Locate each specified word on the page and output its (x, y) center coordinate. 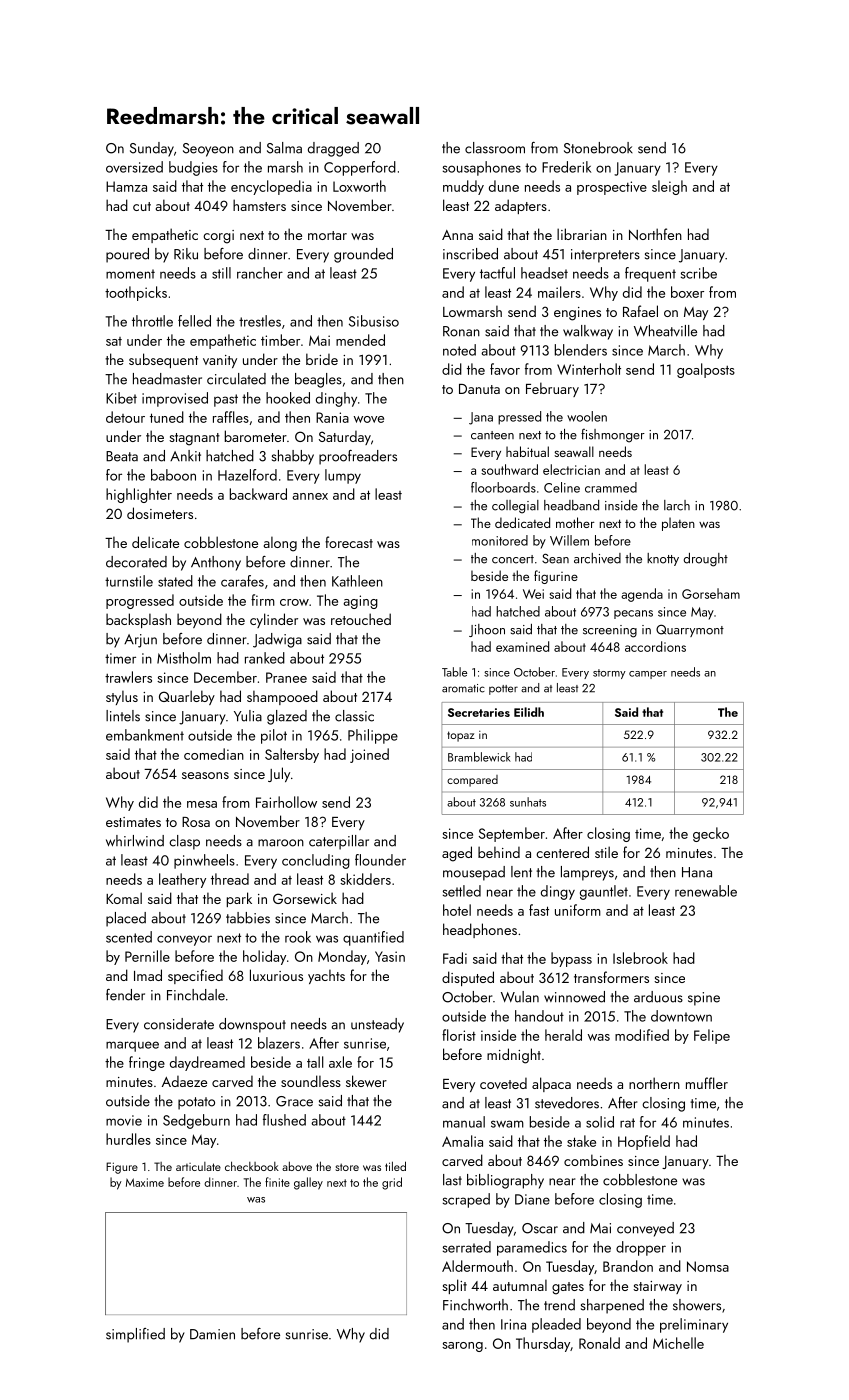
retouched (361, 619)
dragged (333, 149)
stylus (122, 698)
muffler (707, 1083)
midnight (514, 1056)
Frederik (566, 167)
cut (142, 206)
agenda (642, 595)
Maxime (145, 1182)
